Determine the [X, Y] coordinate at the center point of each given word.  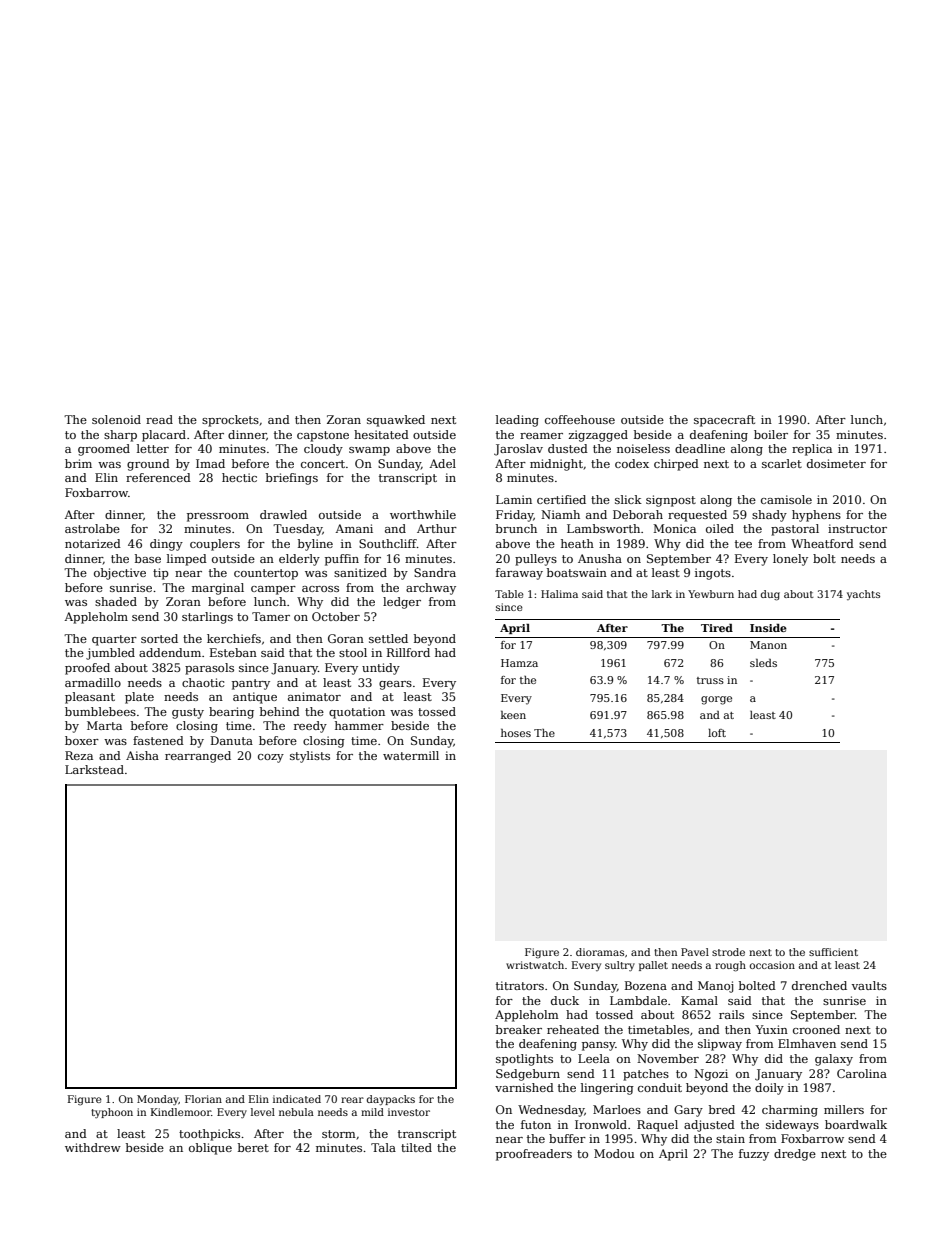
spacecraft [724, 421]
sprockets [230, 421]
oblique [210, 1149]
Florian [203, 1099]
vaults [869, 985]
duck [565, 1000]
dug [770, 595]
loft [717, 733]
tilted [416, 1147]
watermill [411, 755]
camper [273, 590]
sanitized [360, 572]
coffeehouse [580, 419]
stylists [310, 757]
